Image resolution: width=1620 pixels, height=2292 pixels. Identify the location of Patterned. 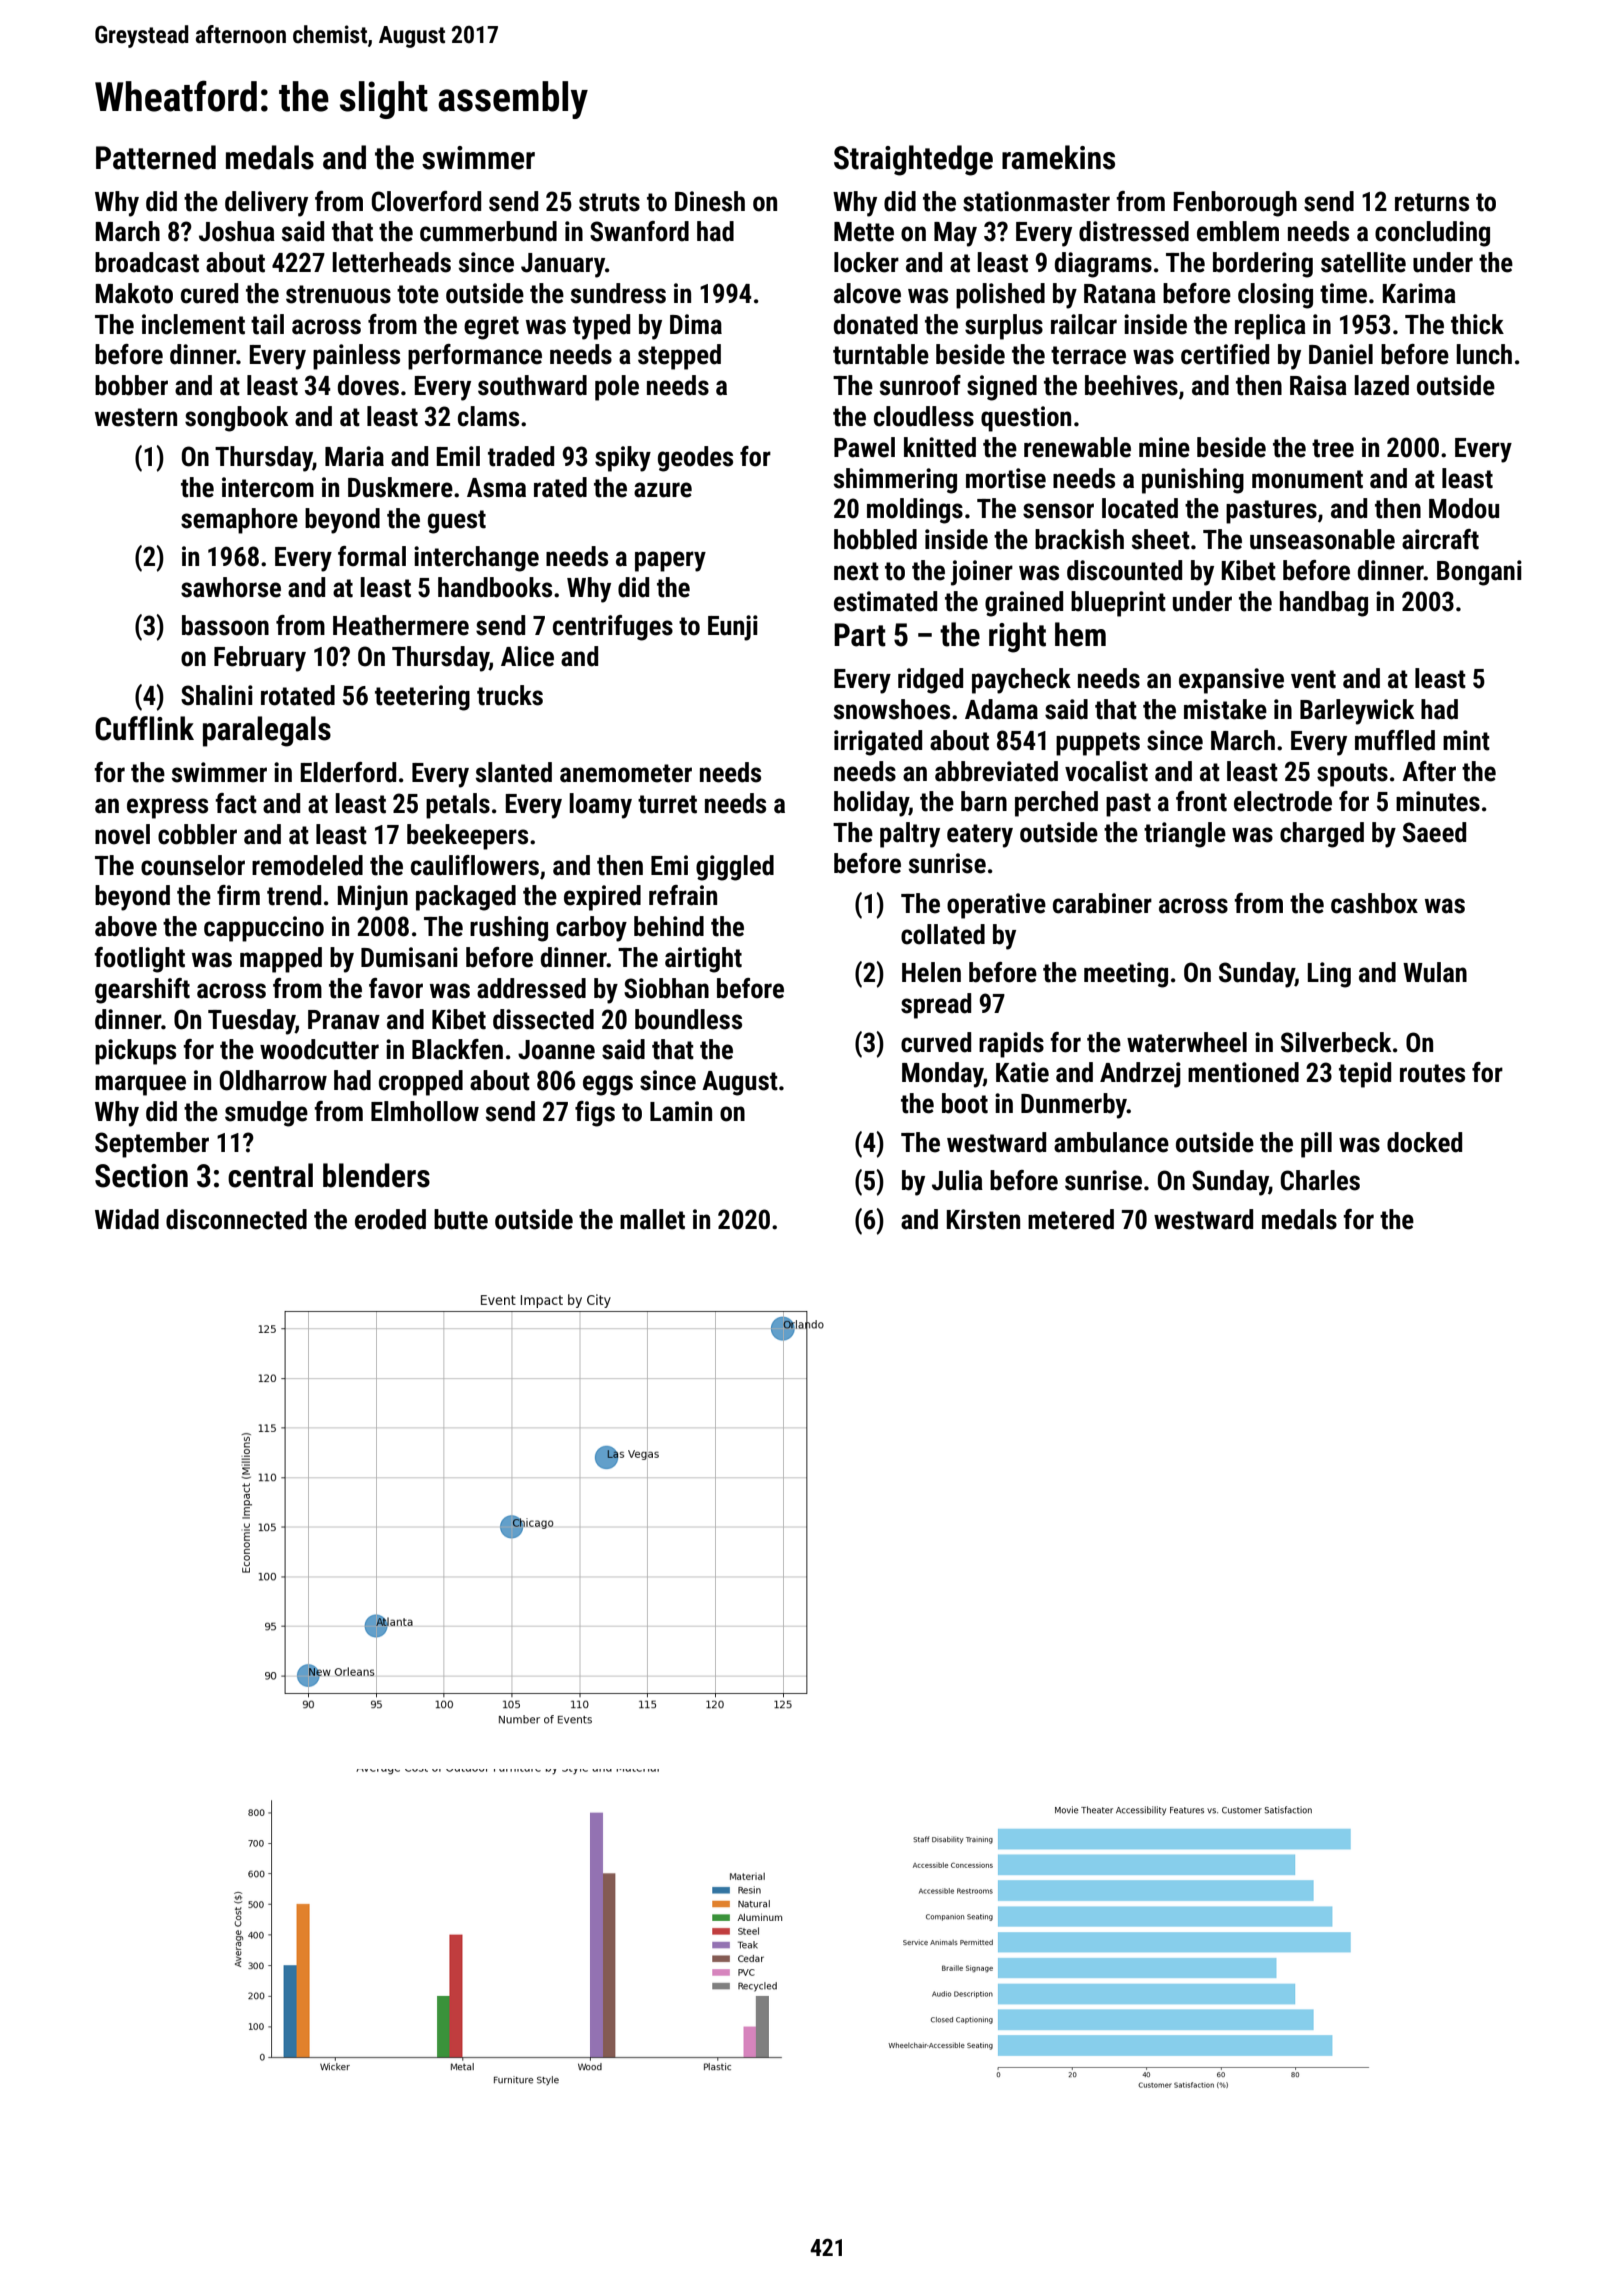
(156, 157).
